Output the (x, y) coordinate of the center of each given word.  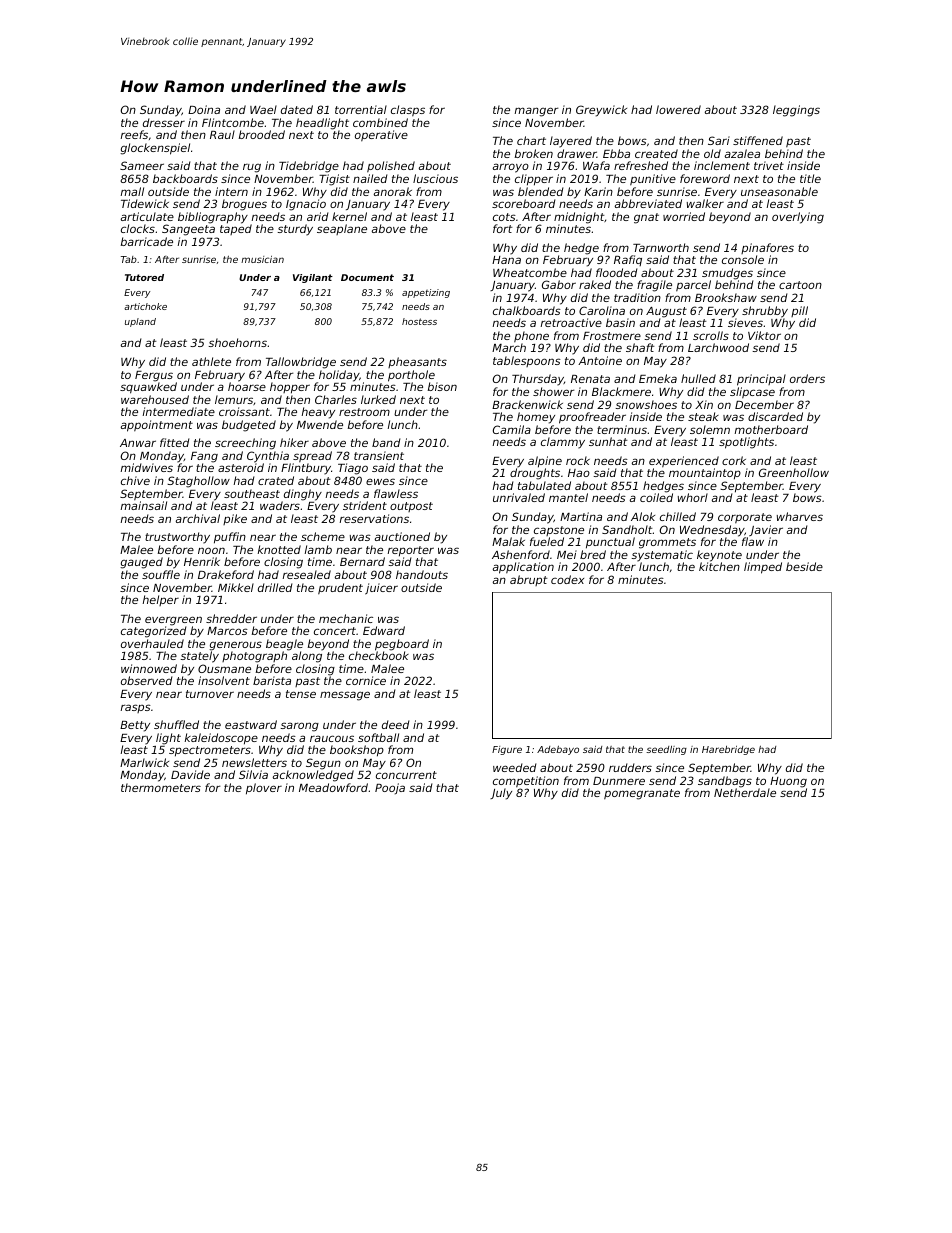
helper (161, 600)
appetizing (426, 293)
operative (381, 136)
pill (799, 311)
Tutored (144, 277)
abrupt (529, 580)
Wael (263, 109)
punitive (653, 180)
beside (804, 566)
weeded (514, 767)
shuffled (176, 724)
